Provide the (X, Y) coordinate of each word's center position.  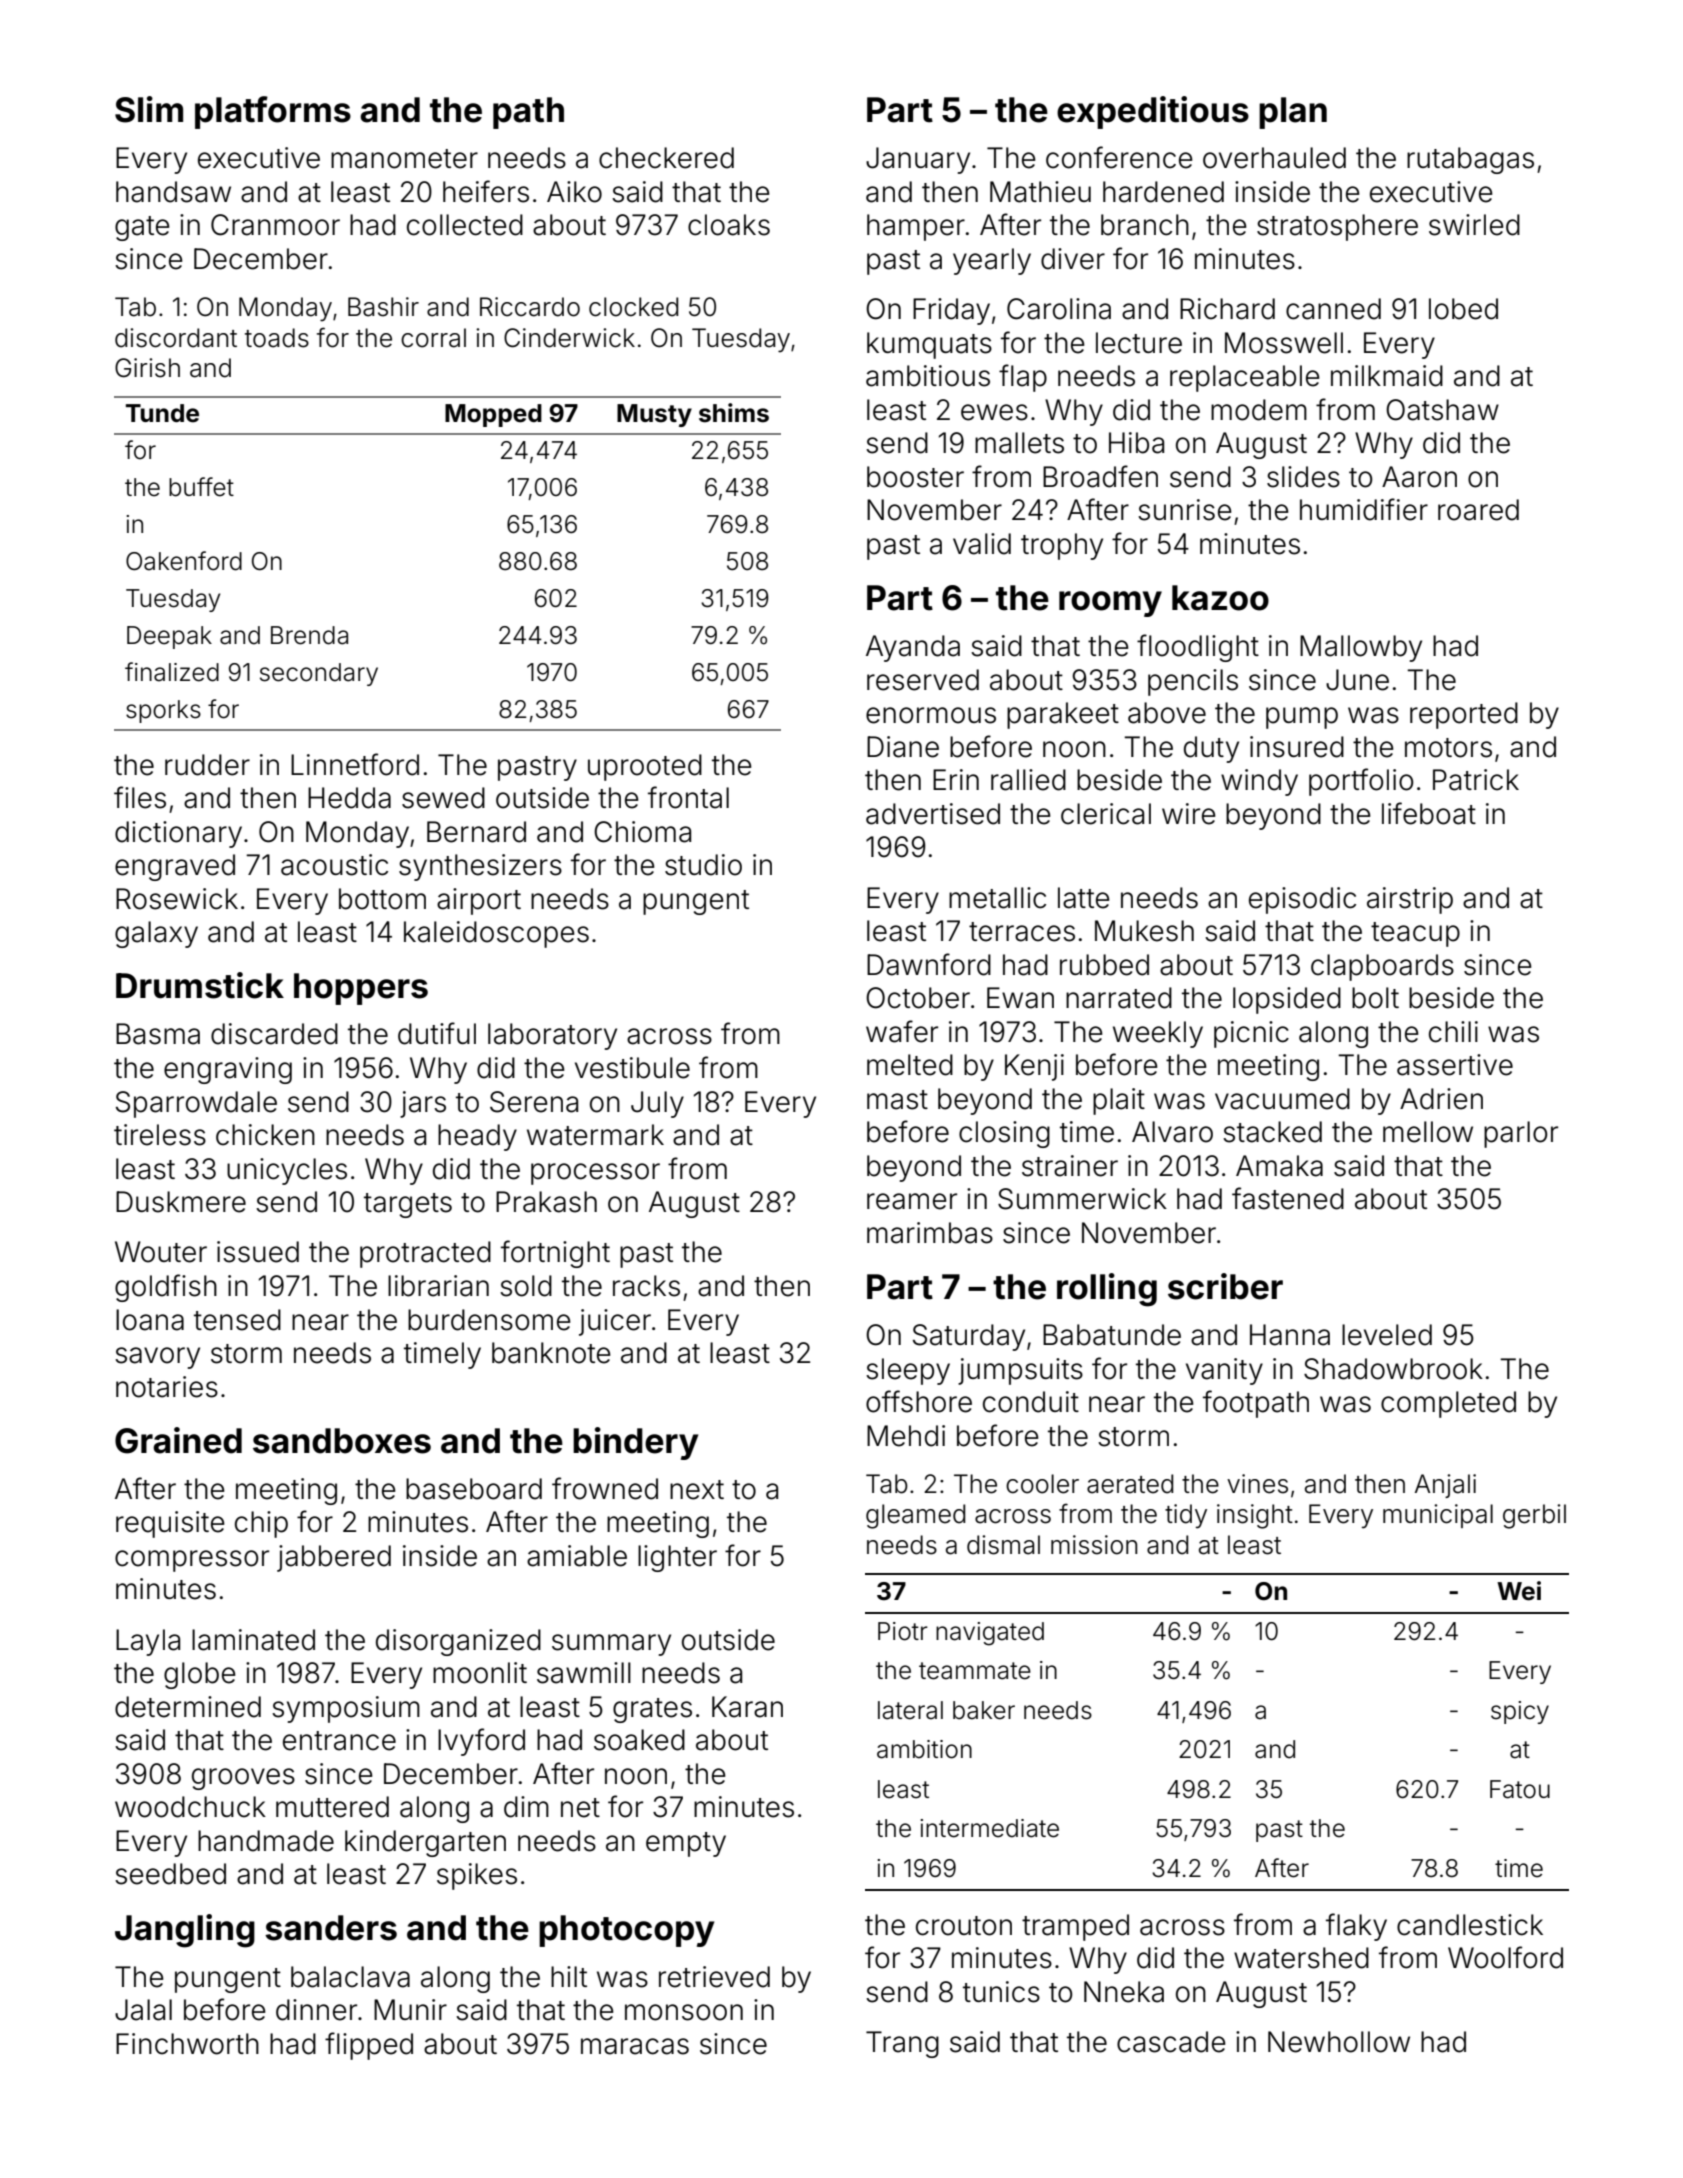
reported (1464, 715)
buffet (201, 487)
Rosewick (177, 899)
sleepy (908, 1371)
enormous (931, 715)
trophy (1062, 546)
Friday (951, 311)
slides (1303, 477)
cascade (1171, 2042)
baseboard (474, 1489)
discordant (176, 338)
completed (1448, 1404)
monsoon (684, 2012)
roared (1478, 510)
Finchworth (187, 2044)
